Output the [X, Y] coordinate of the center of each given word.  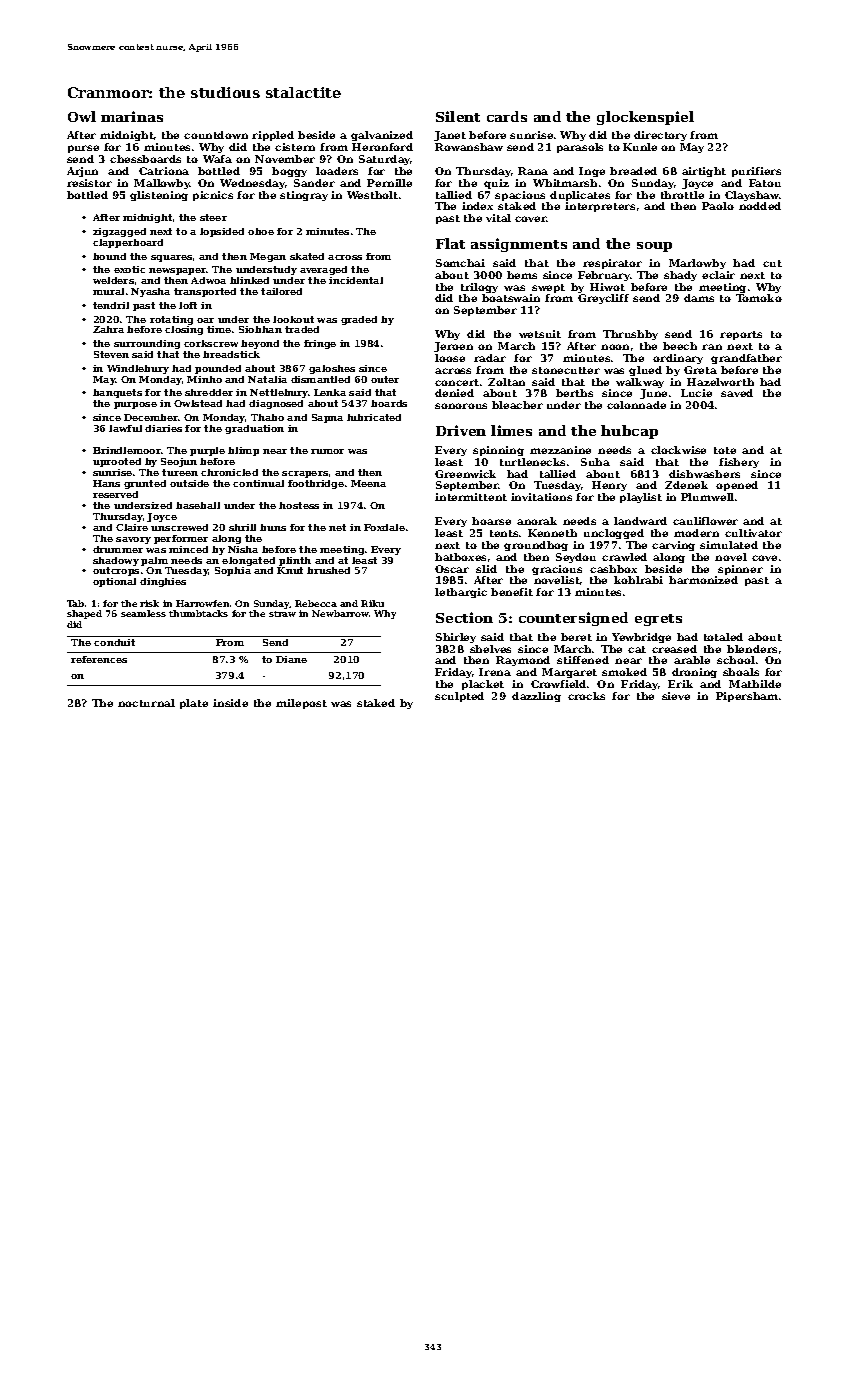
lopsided [222, 232]
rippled [273, 136]
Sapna [327, 418]
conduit [114, 642]
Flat [450, 243]
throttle [682, 195]
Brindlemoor [127, 450]
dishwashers [704, 474]
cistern [295, 147]
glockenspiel [645, 118]
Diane [291, 659]
